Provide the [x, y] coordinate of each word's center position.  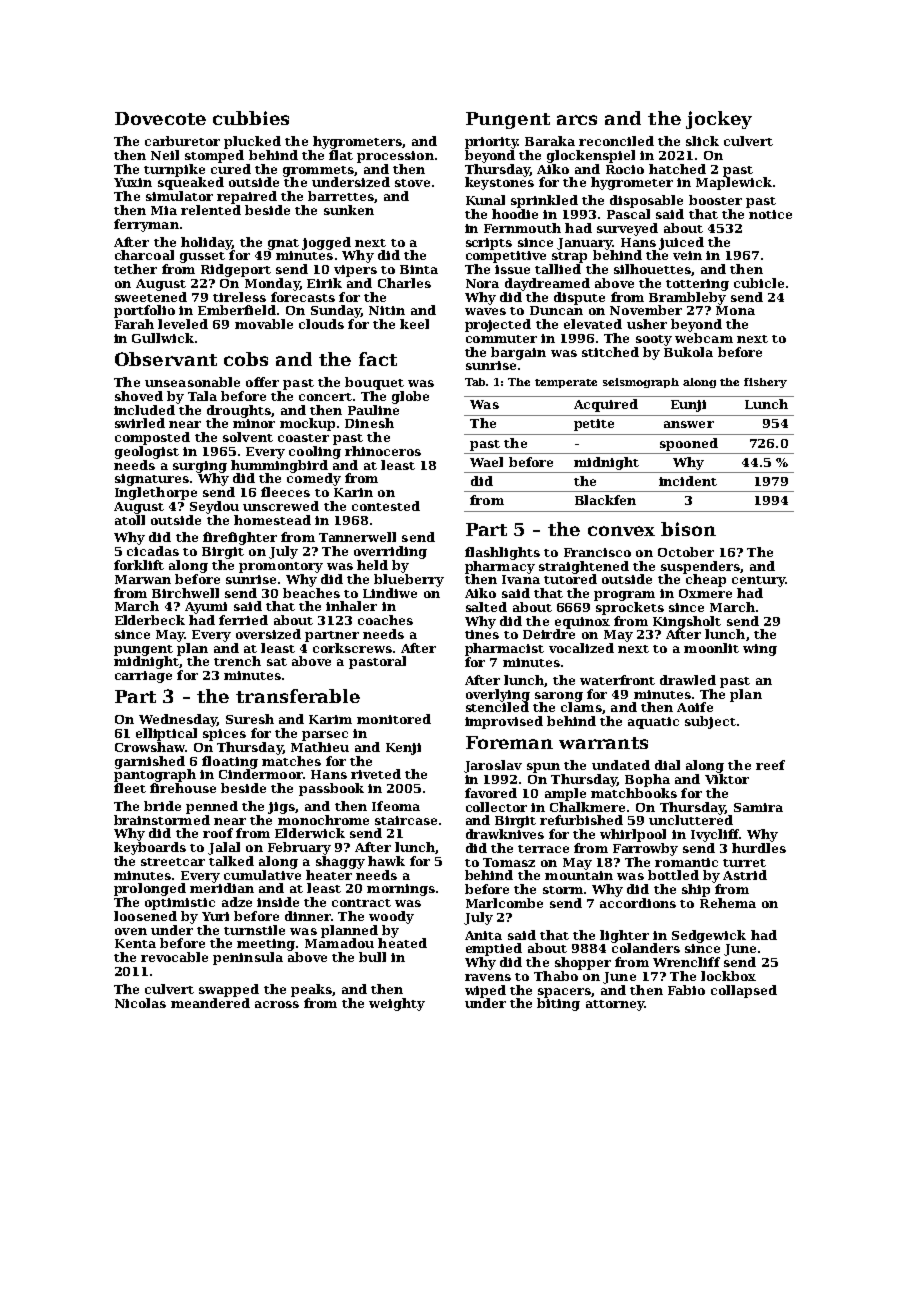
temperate [566, 383]
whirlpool [633, 835]
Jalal [224, 848]
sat [277, 662]
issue [512, 269]
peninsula [248, 958]
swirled [140, 423]
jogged [326, 243]
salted [486, 607]
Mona [735, 310]
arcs [577, 120]
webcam [704, 338]
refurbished [581, 820]
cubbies [251, 118]
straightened [584, 567]
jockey [719, 120]
